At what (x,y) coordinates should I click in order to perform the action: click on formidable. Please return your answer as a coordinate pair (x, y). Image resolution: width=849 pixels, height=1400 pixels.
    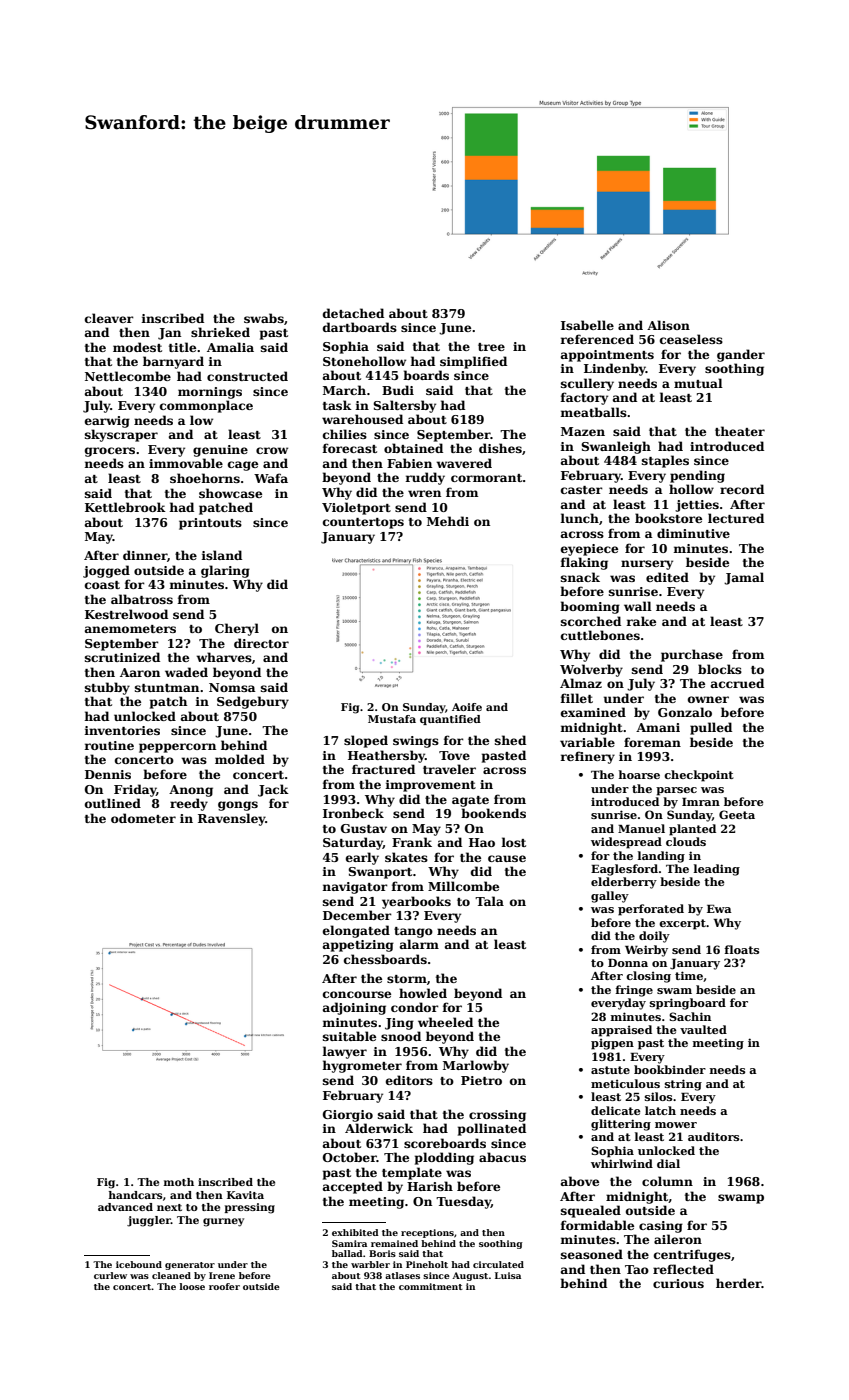
    Looking at the image, I should click on (597, 1225).
